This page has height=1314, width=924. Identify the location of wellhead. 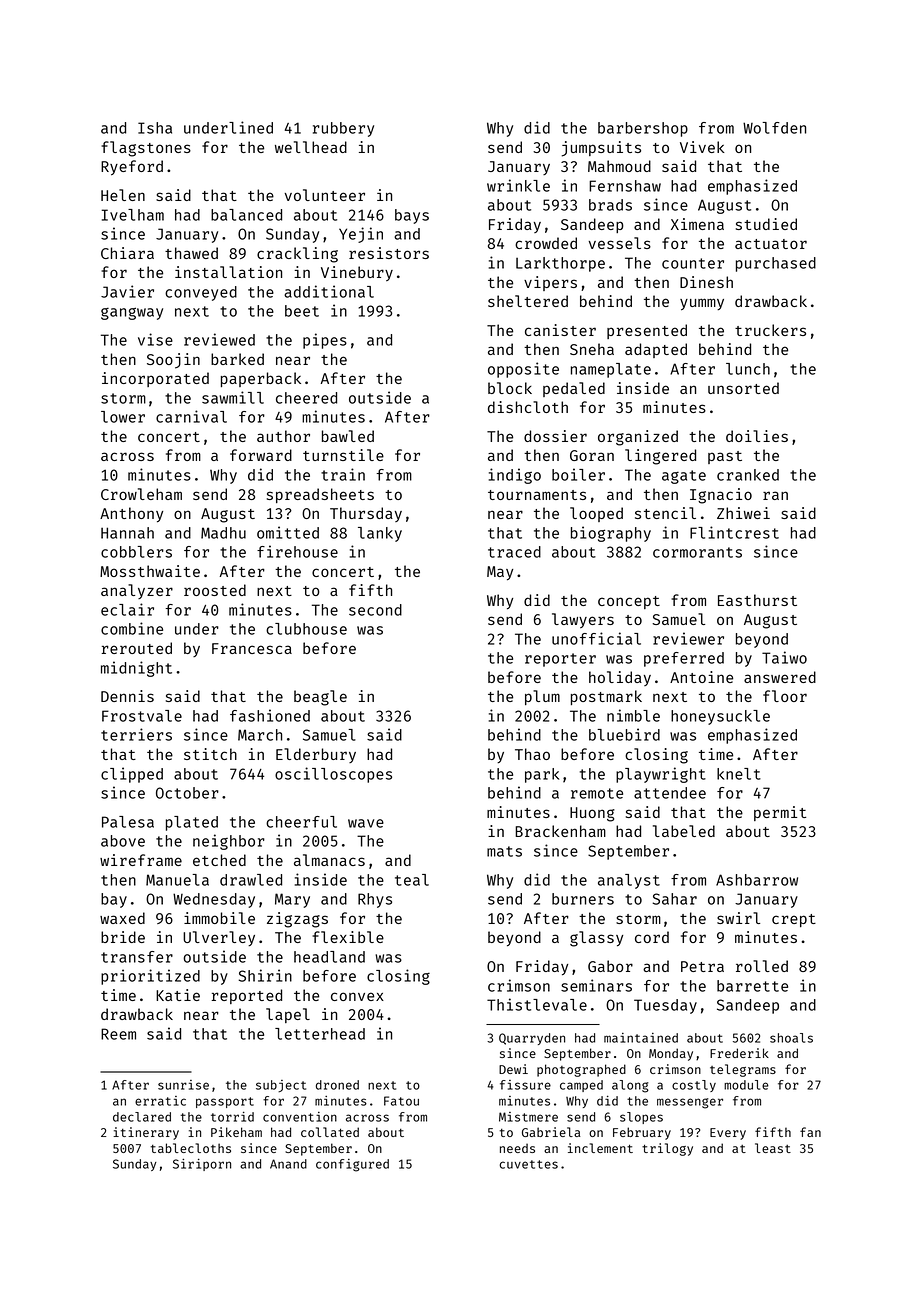
(311, 147).
